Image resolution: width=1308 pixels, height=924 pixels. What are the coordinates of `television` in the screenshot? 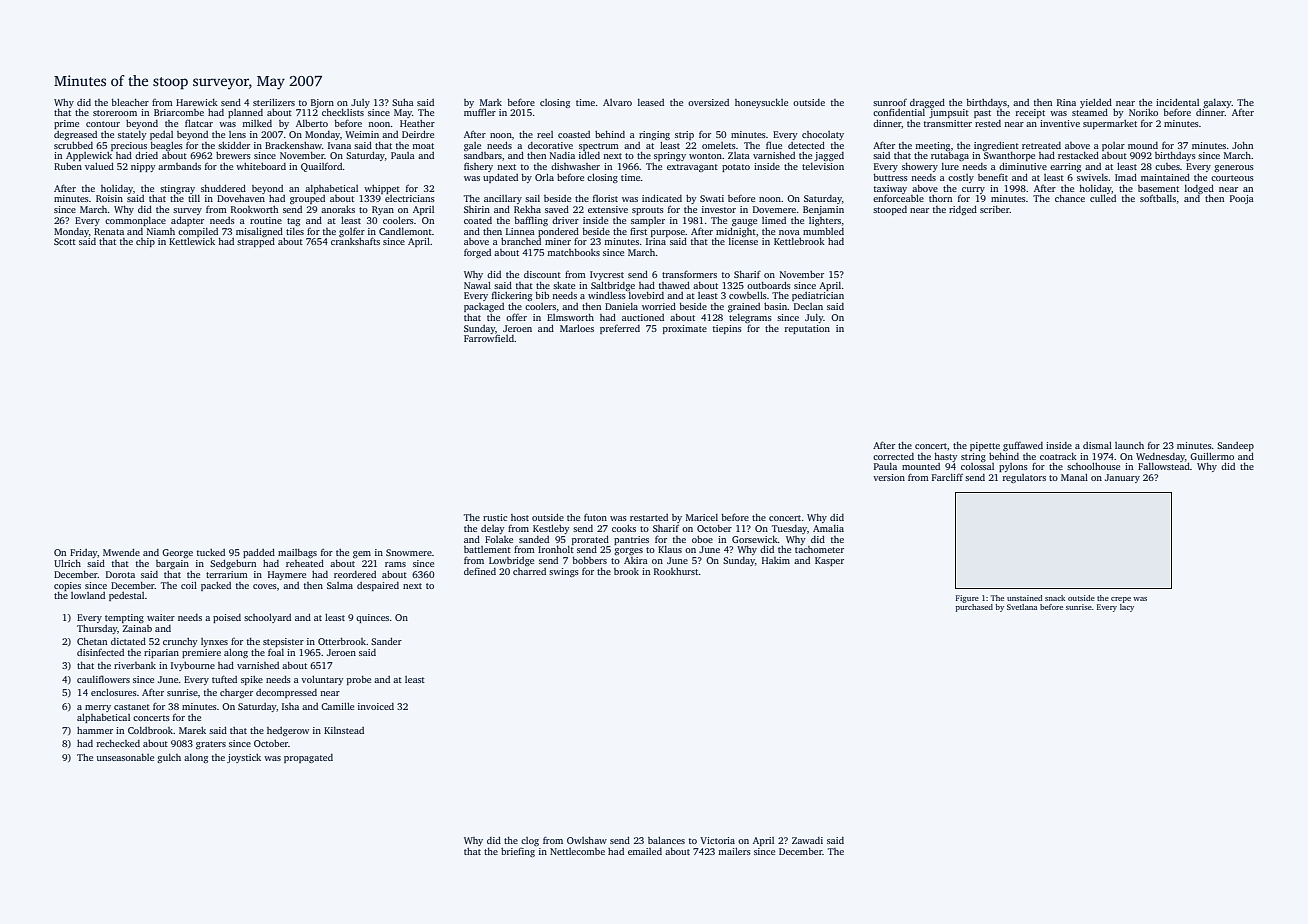 It's located at (823, 166).
